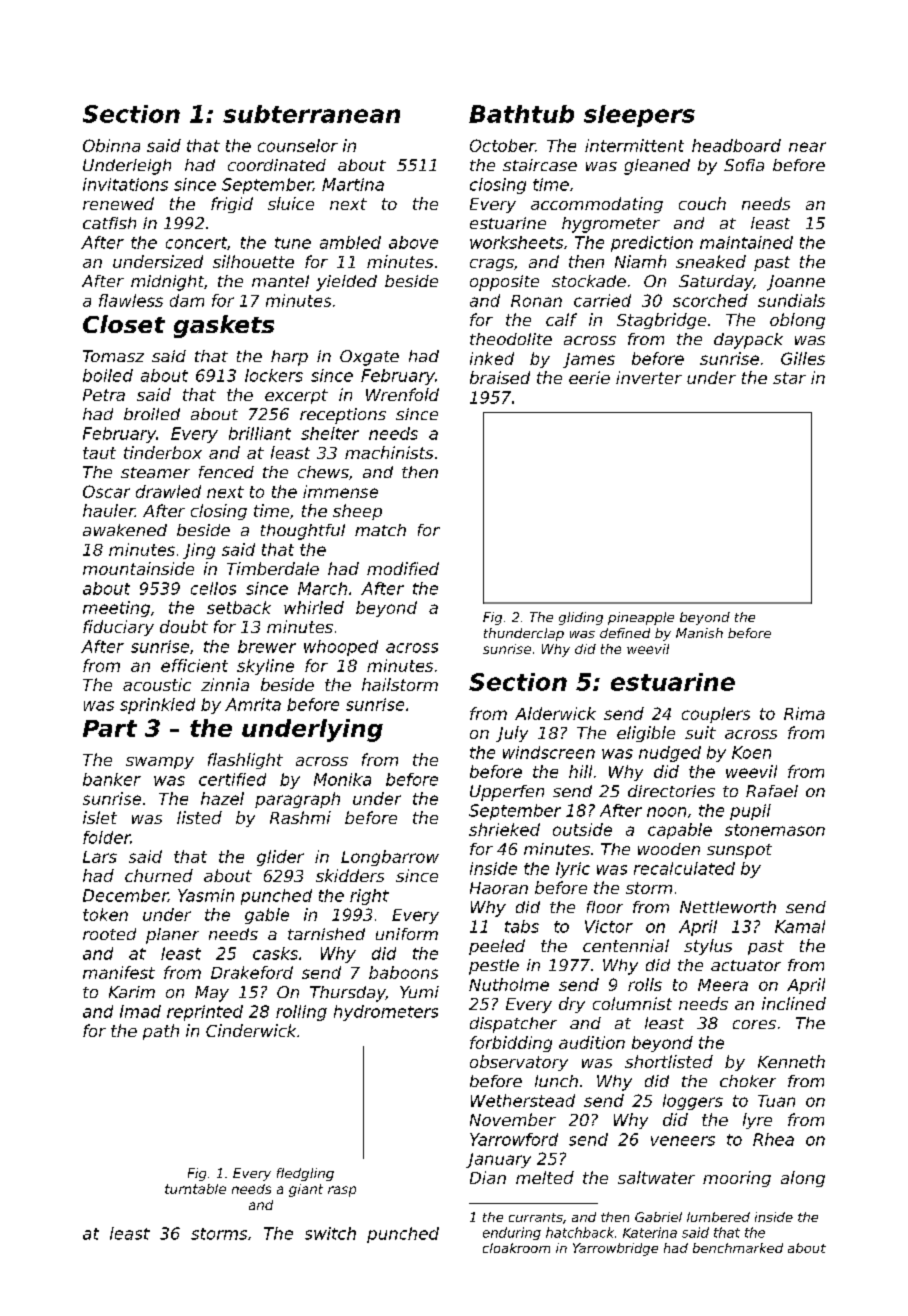  What do you see at coordinates (113, 356) in the image?
I see `Tomasz` at bounding box center [113, 356].
